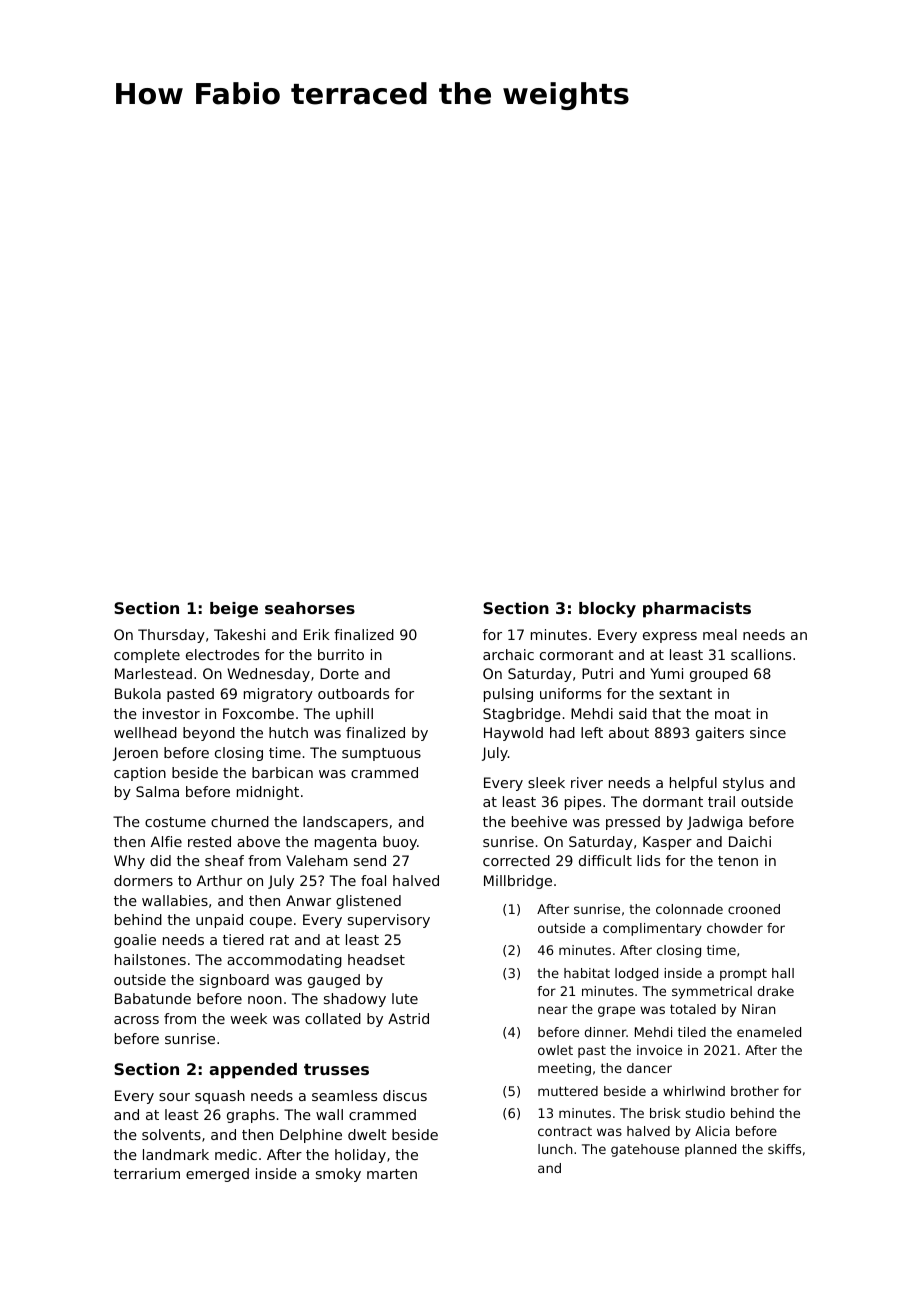  What do you see at coordinates (310, 608) in the screenshot?
I see `seahorses` at bounding box center [310, 608].
